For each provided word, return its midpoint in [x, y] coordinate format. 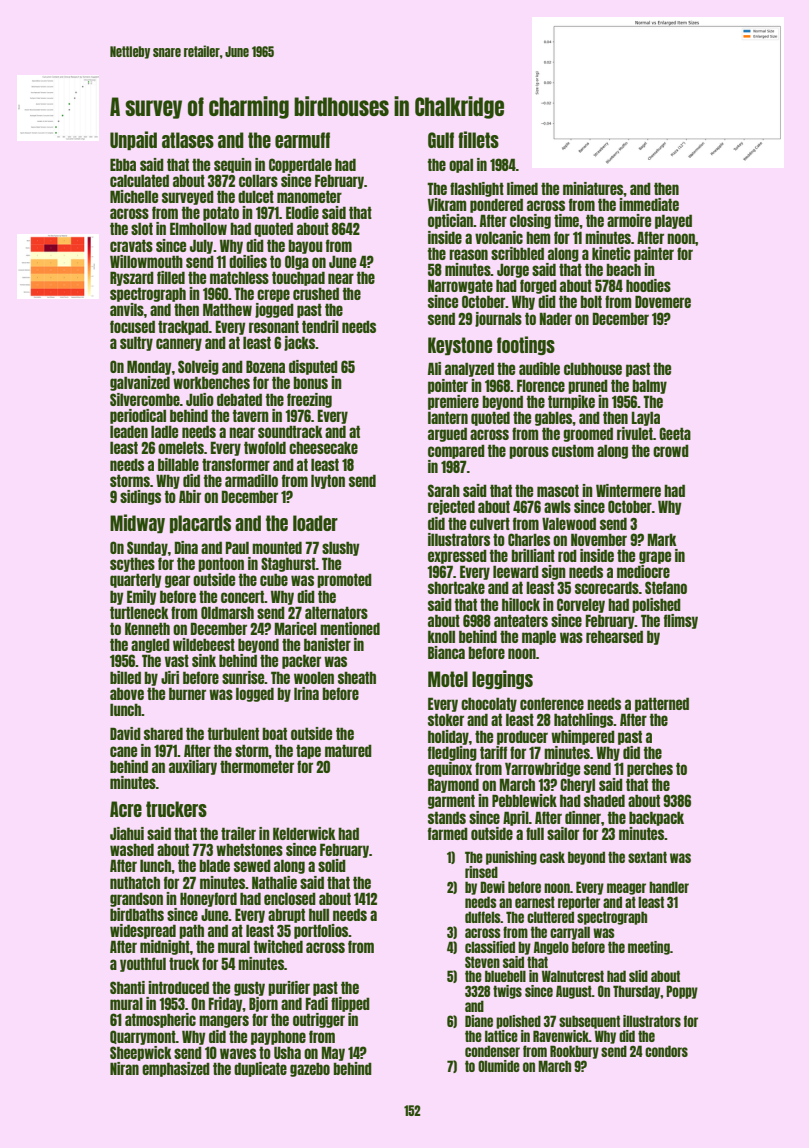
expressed [457, 556]
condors [666, 1051]
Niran [124, 1068]
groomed [588, 434]
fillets [478, 139]
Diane [479, 1021]
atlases [188, 140]
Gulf [441, 140]
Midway [137, 523]
